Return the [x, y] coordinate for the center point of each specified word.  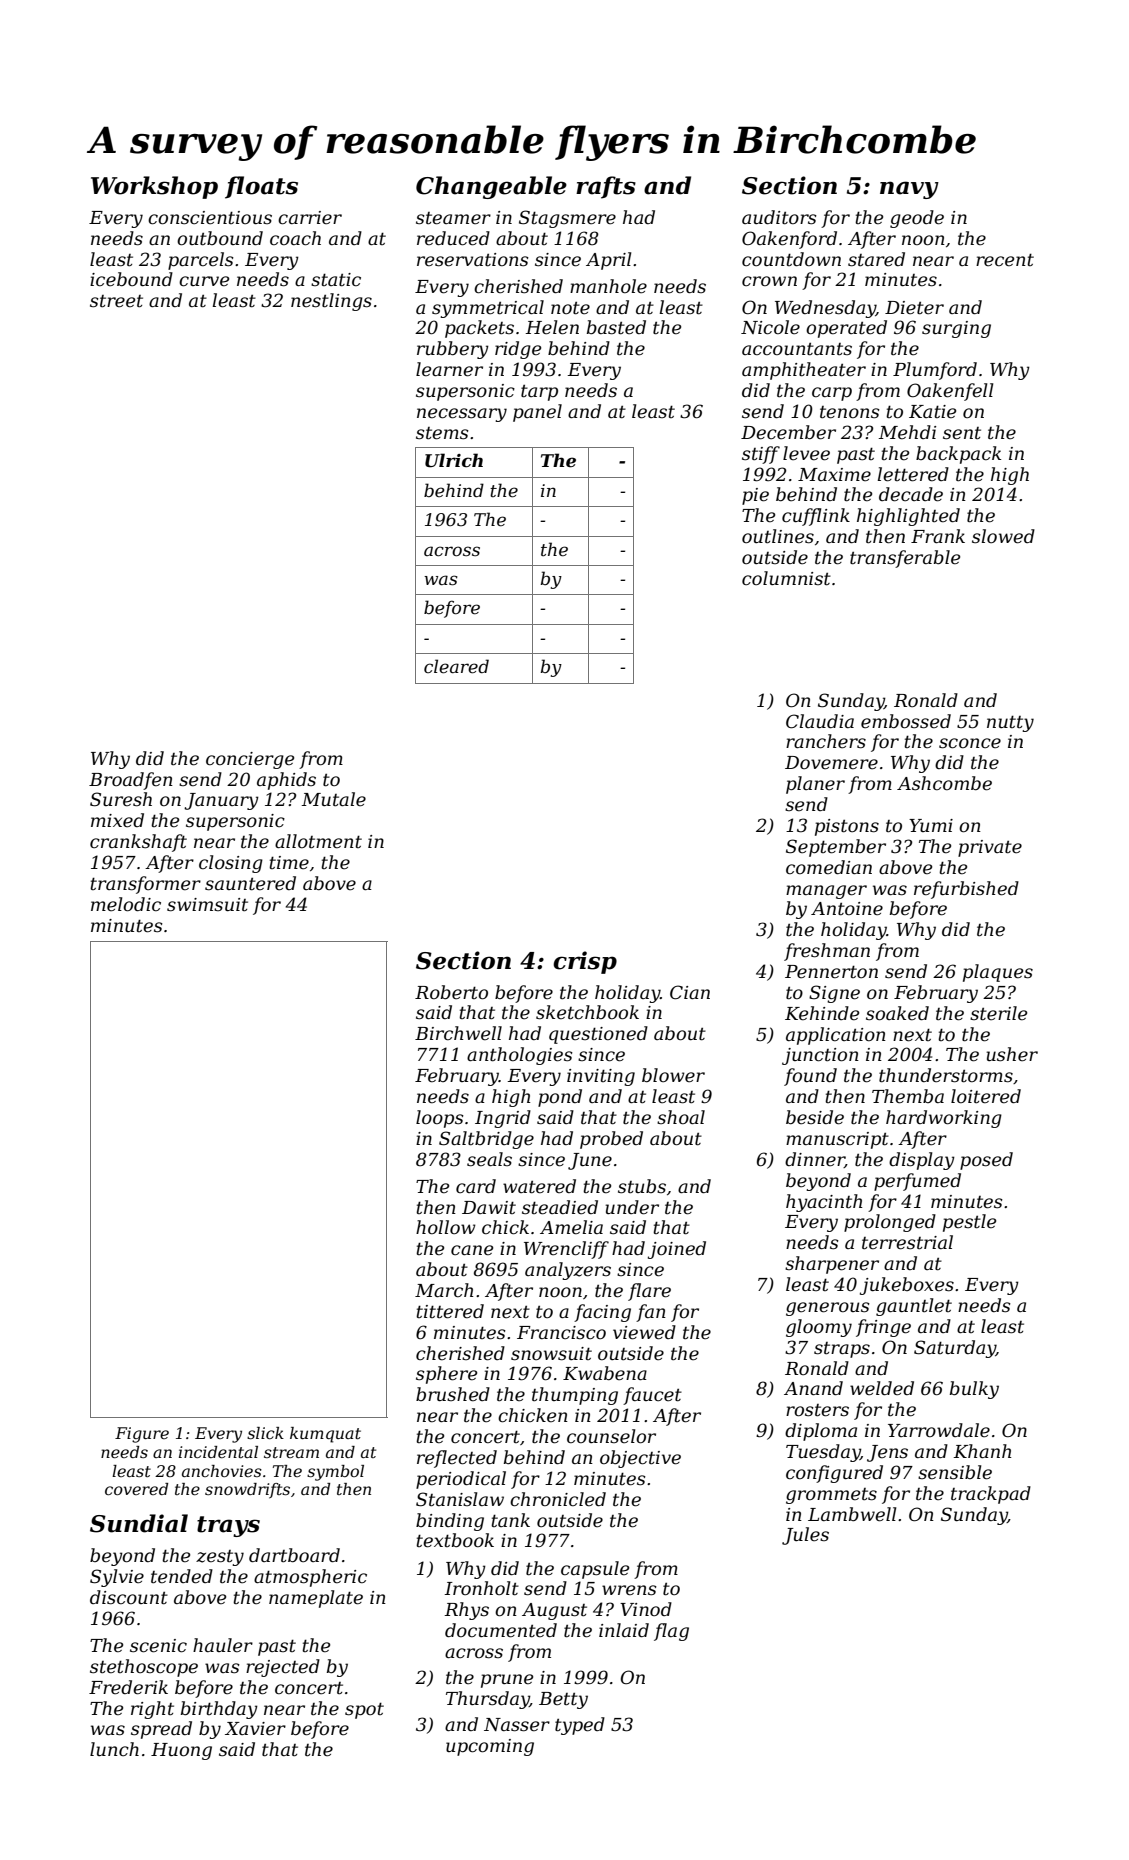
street [116, 301]
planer [815, 785]
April [608, 261]
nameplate [316, 1599]
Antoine [847, 909]
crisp [585, 962]
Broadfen [131, 781]
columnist [786, 578]
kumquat [325, 1435]
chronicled [558, 1499]
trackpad [991, 1495]
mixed [117, 820]
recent [1005, 260]
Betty [563, 1700]
